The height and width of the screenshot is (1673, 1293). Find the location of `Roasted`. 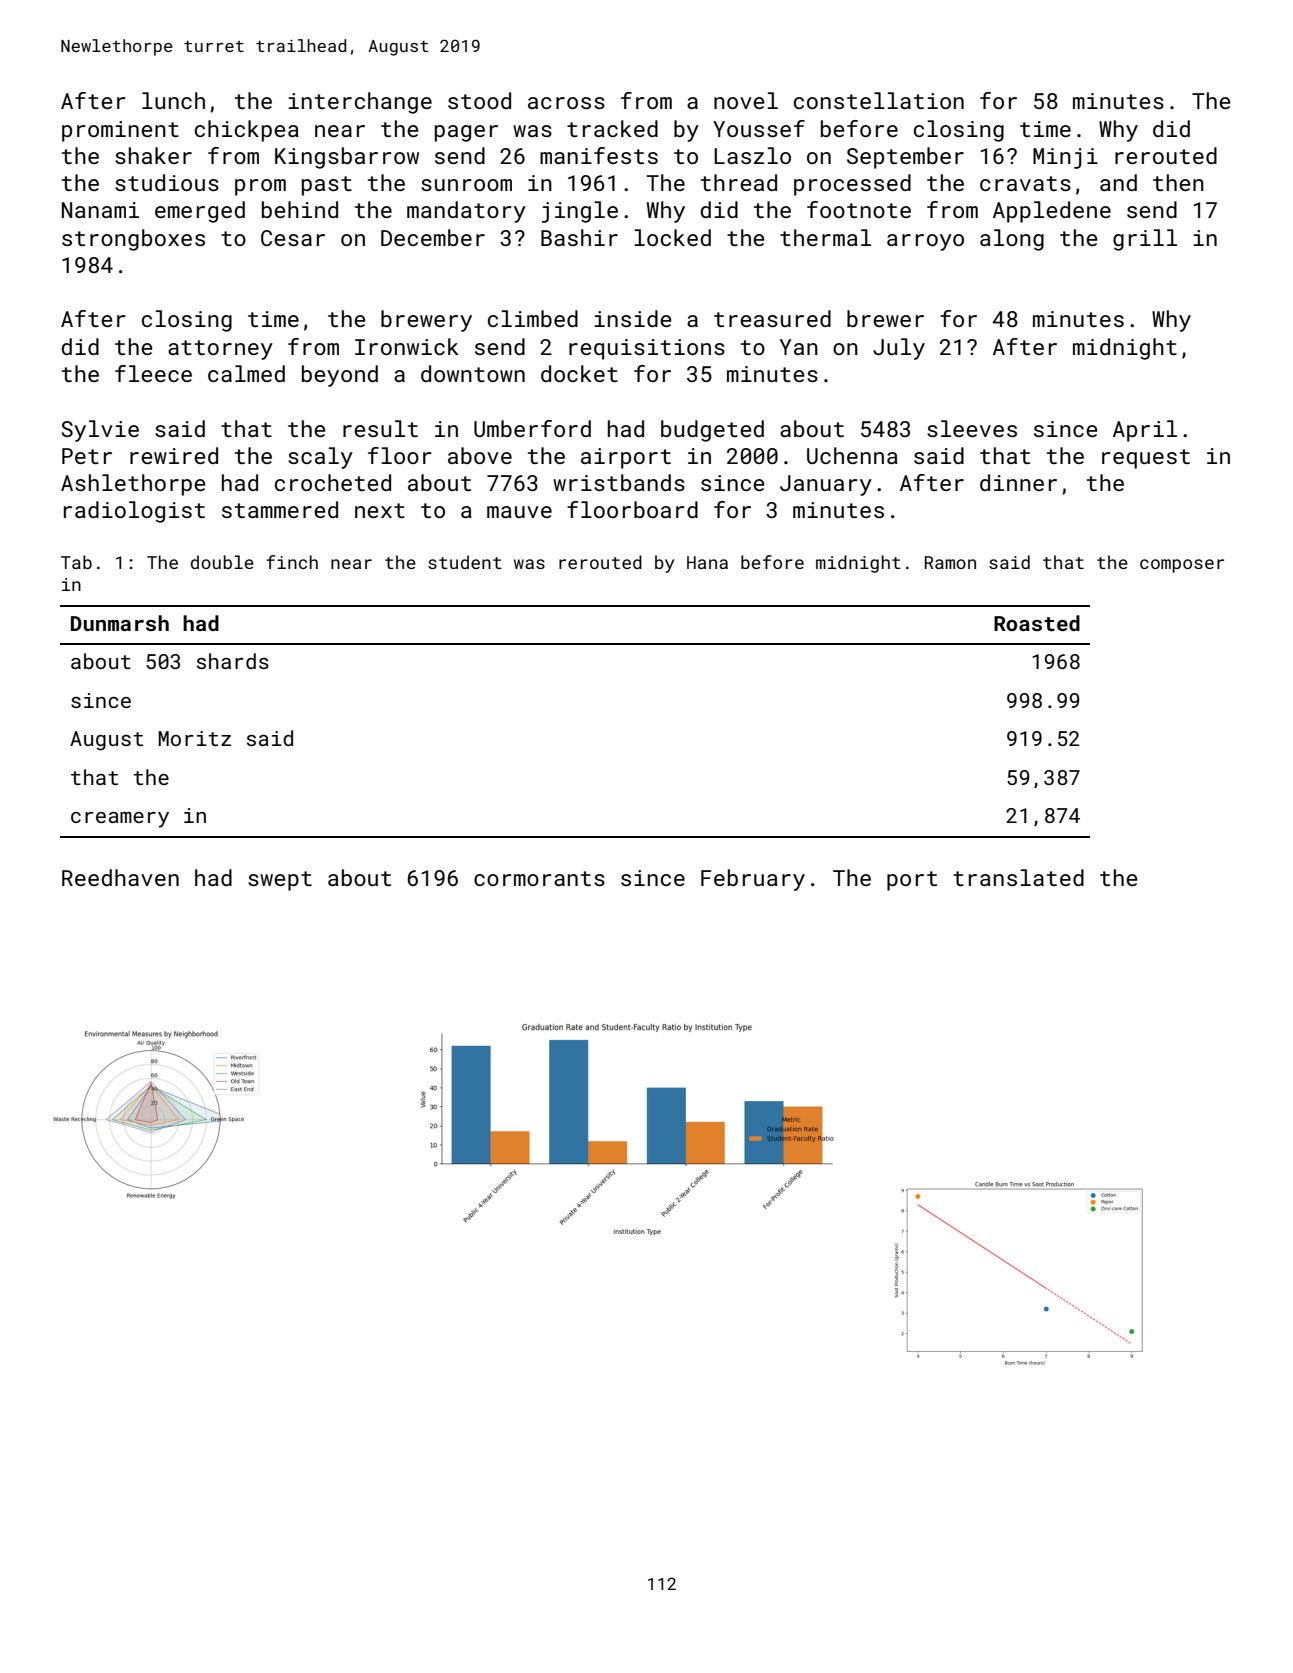

Roasted is located at coordinates (1037, 623).
